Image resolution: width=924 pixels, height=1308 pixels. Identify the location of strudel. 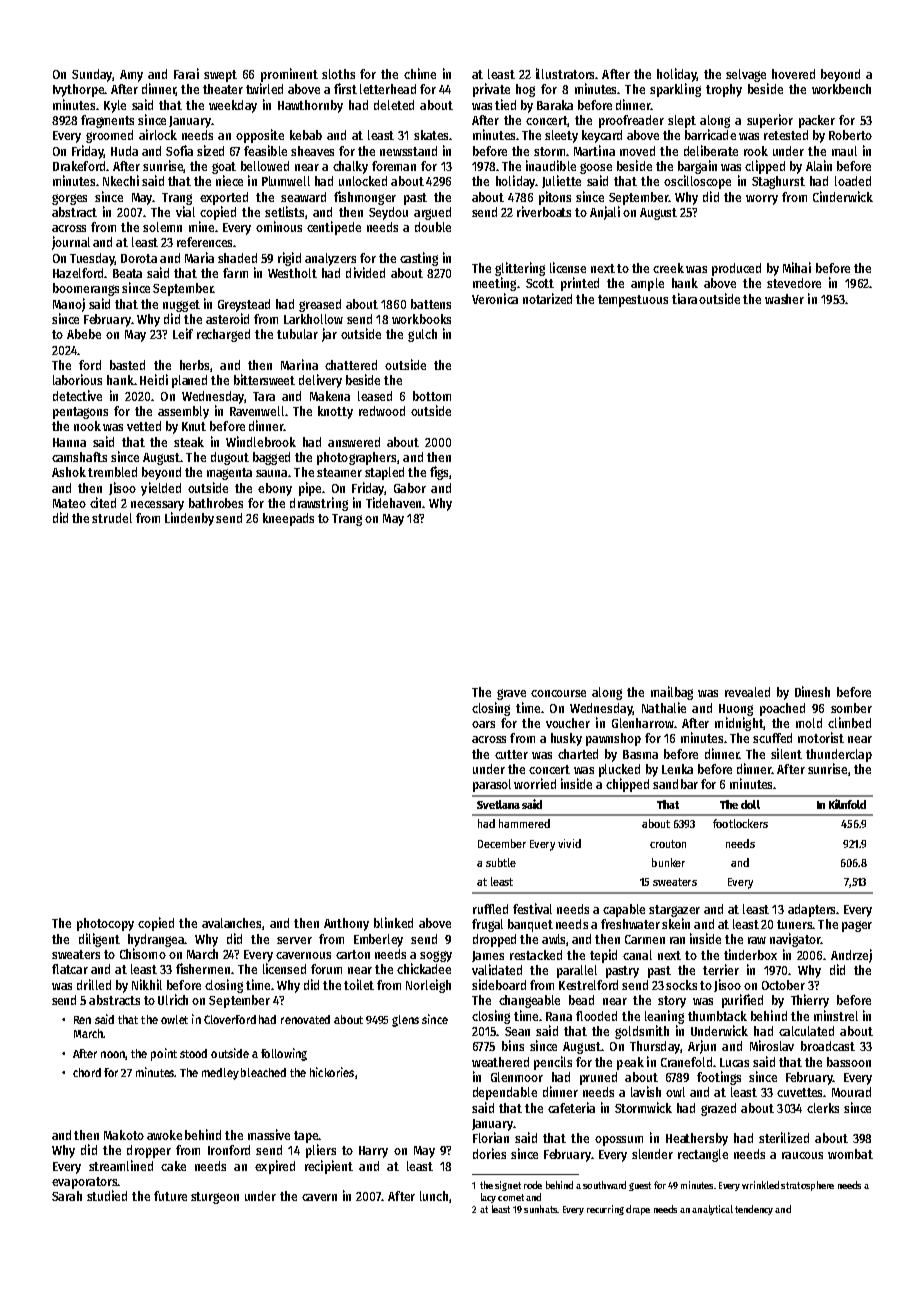
(112, 518).
